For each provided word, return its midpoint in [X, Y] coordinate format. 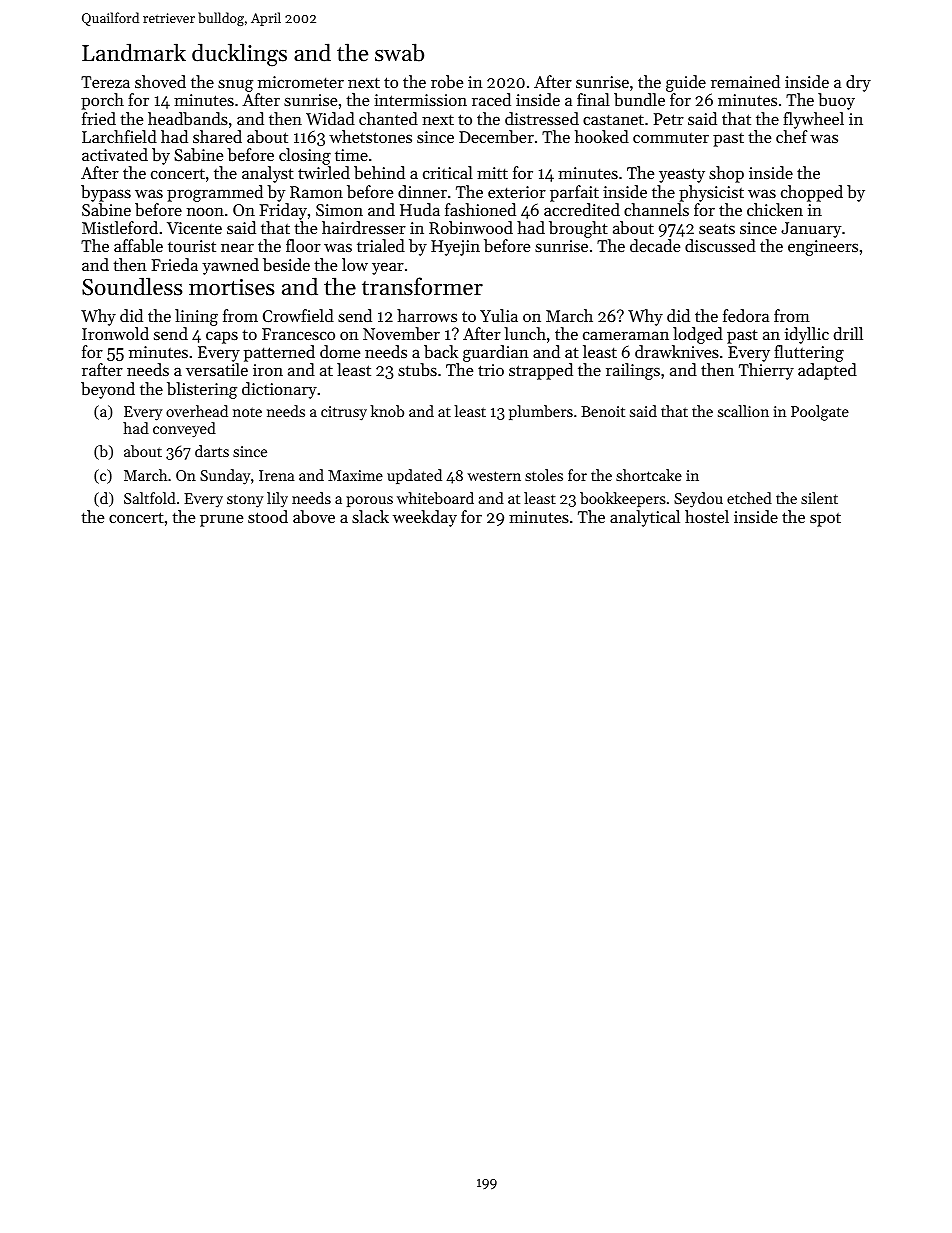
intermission [420, 100]
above [314, 516]
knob [387, 411]
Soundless [132, 286]
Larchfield [119, 136]
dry [858, 83]
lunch [525, 333]
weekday [425, 518]
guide [686, 83]
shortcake [649, 475]
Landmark [134, 52]
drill [848, 333]
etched [749, 498]
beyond [108, 390]
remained [745, 81]
